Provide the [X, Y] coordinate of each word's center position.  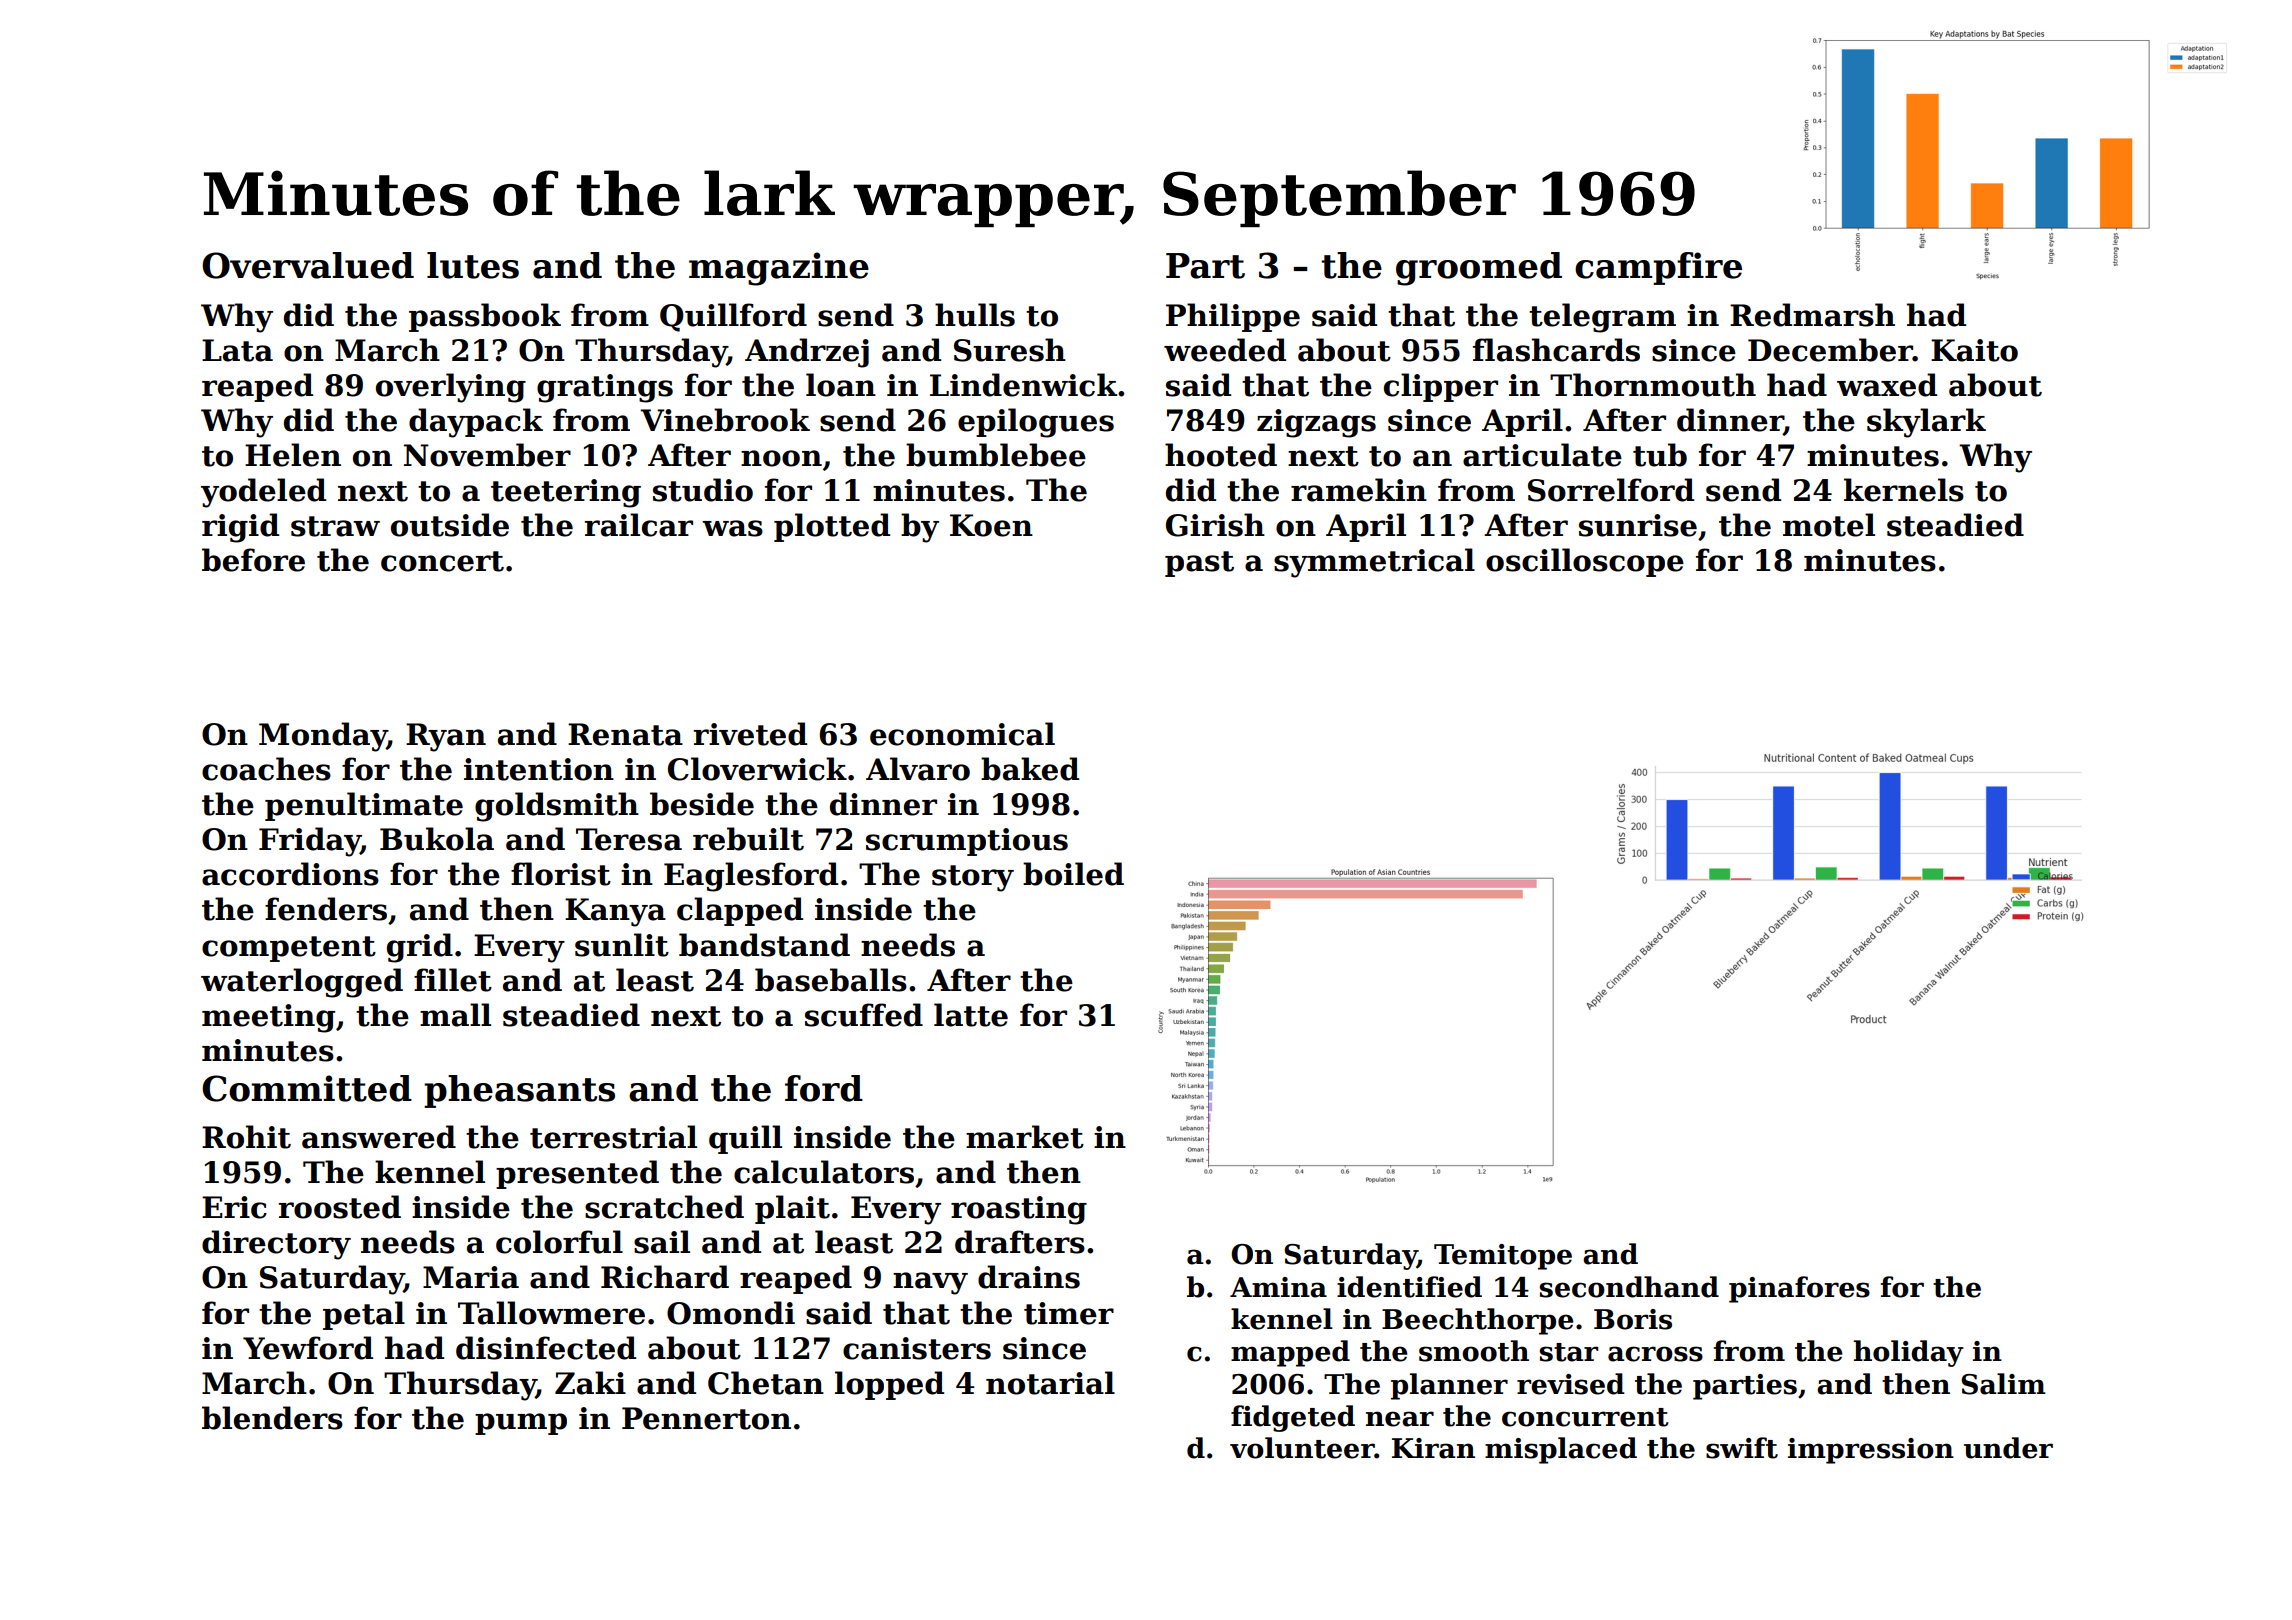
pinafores [1799, 1289]
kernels [1904, 490]
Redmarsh [1812, 315]
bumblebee [996, 455]
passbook [485, 317]
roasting [1019, 1210]
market [1025, 1137]
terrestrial [613, 1137]
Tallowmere [551, 1313]
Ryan [446, 737]
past [1199, 564]
